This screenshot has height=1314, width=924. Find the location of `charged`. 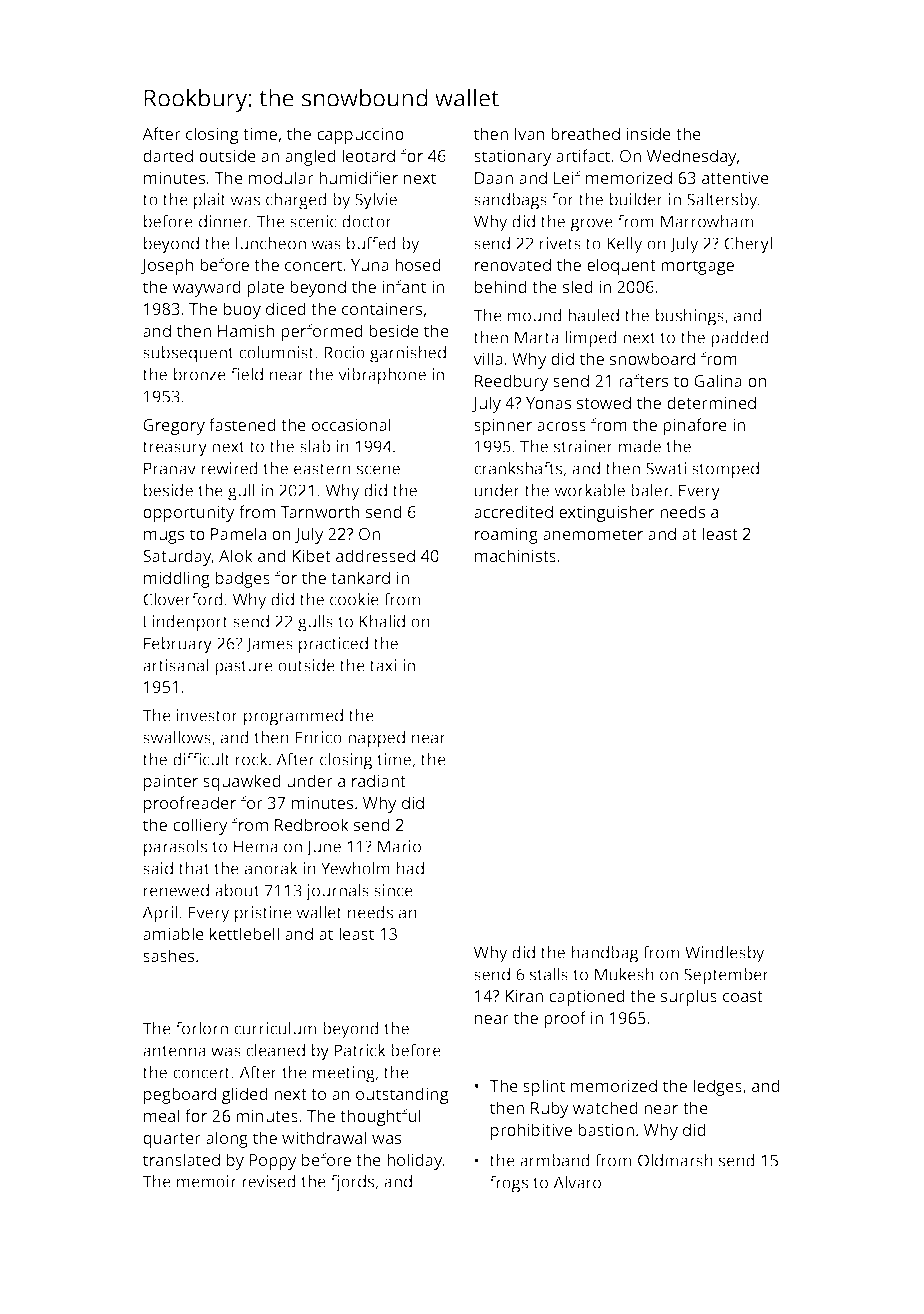

charged is located at coordinates (296, 201).
